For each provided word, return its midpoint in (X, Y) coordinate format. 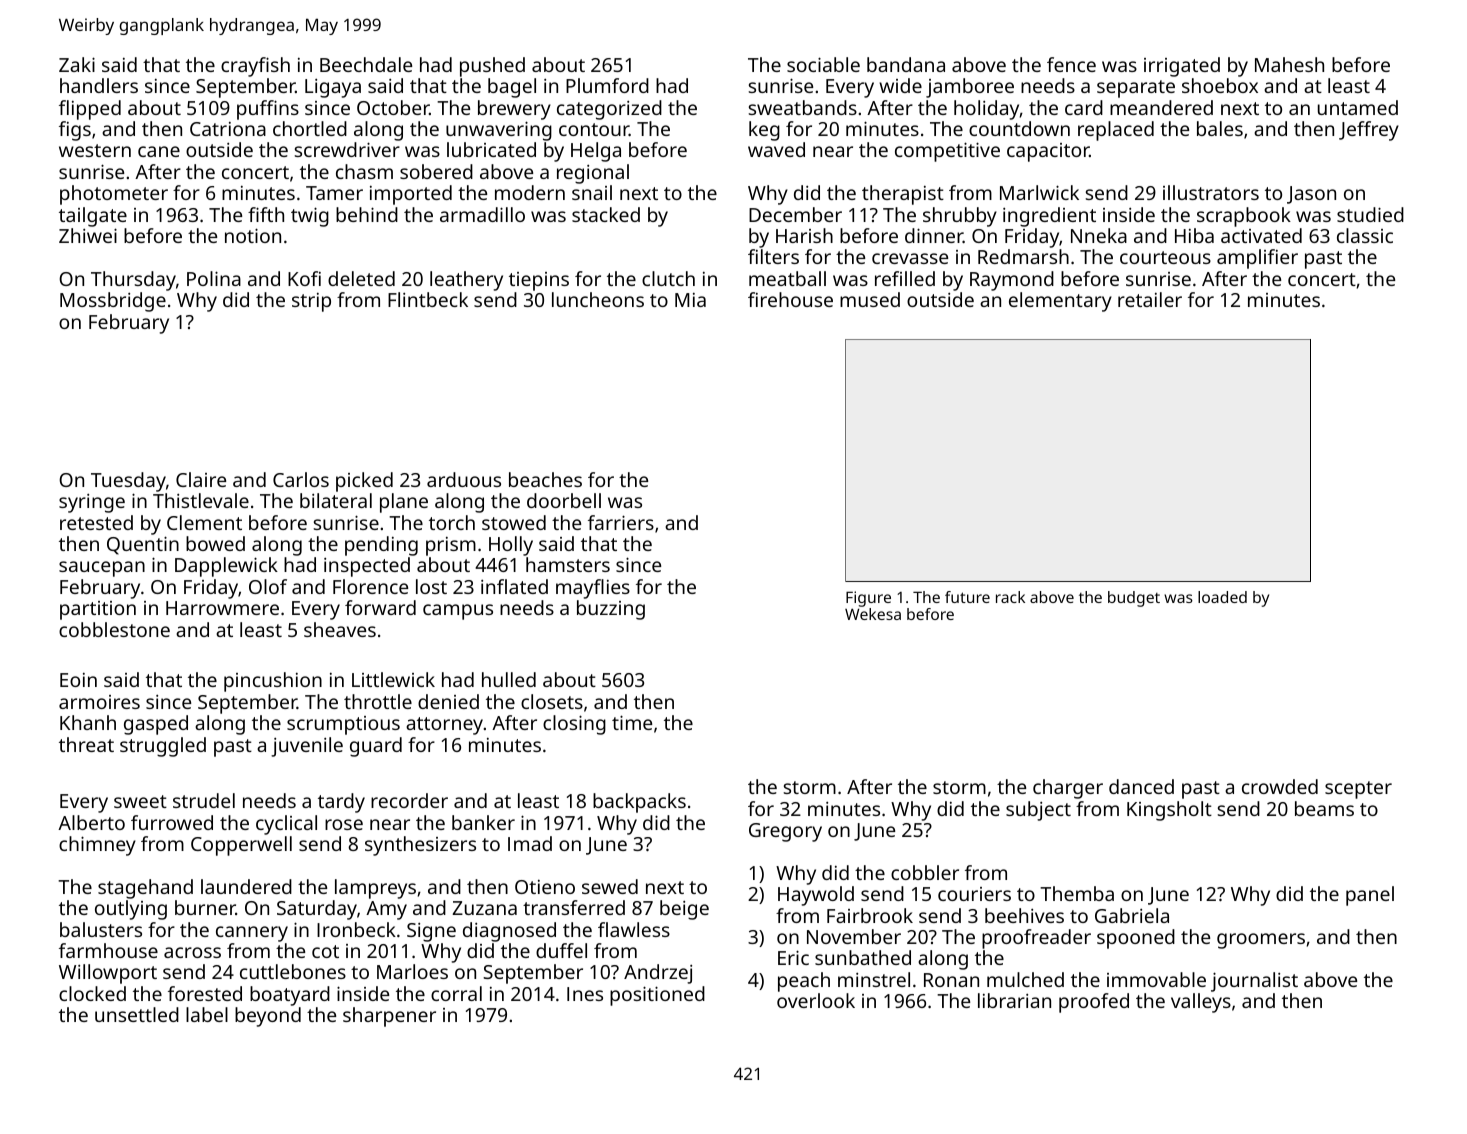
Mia (690, 300)
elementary (1060, 302)
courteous (1165, 257)
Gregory (785, 832)
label (207, 1014)
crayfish (255, 67)
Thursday (133, 281)
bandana (906, 64)
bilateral (336, 500)
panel (1370, 896)
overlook (816, 1000)
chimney (97, 846)
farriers (621, 522)
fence (1071, 64)
